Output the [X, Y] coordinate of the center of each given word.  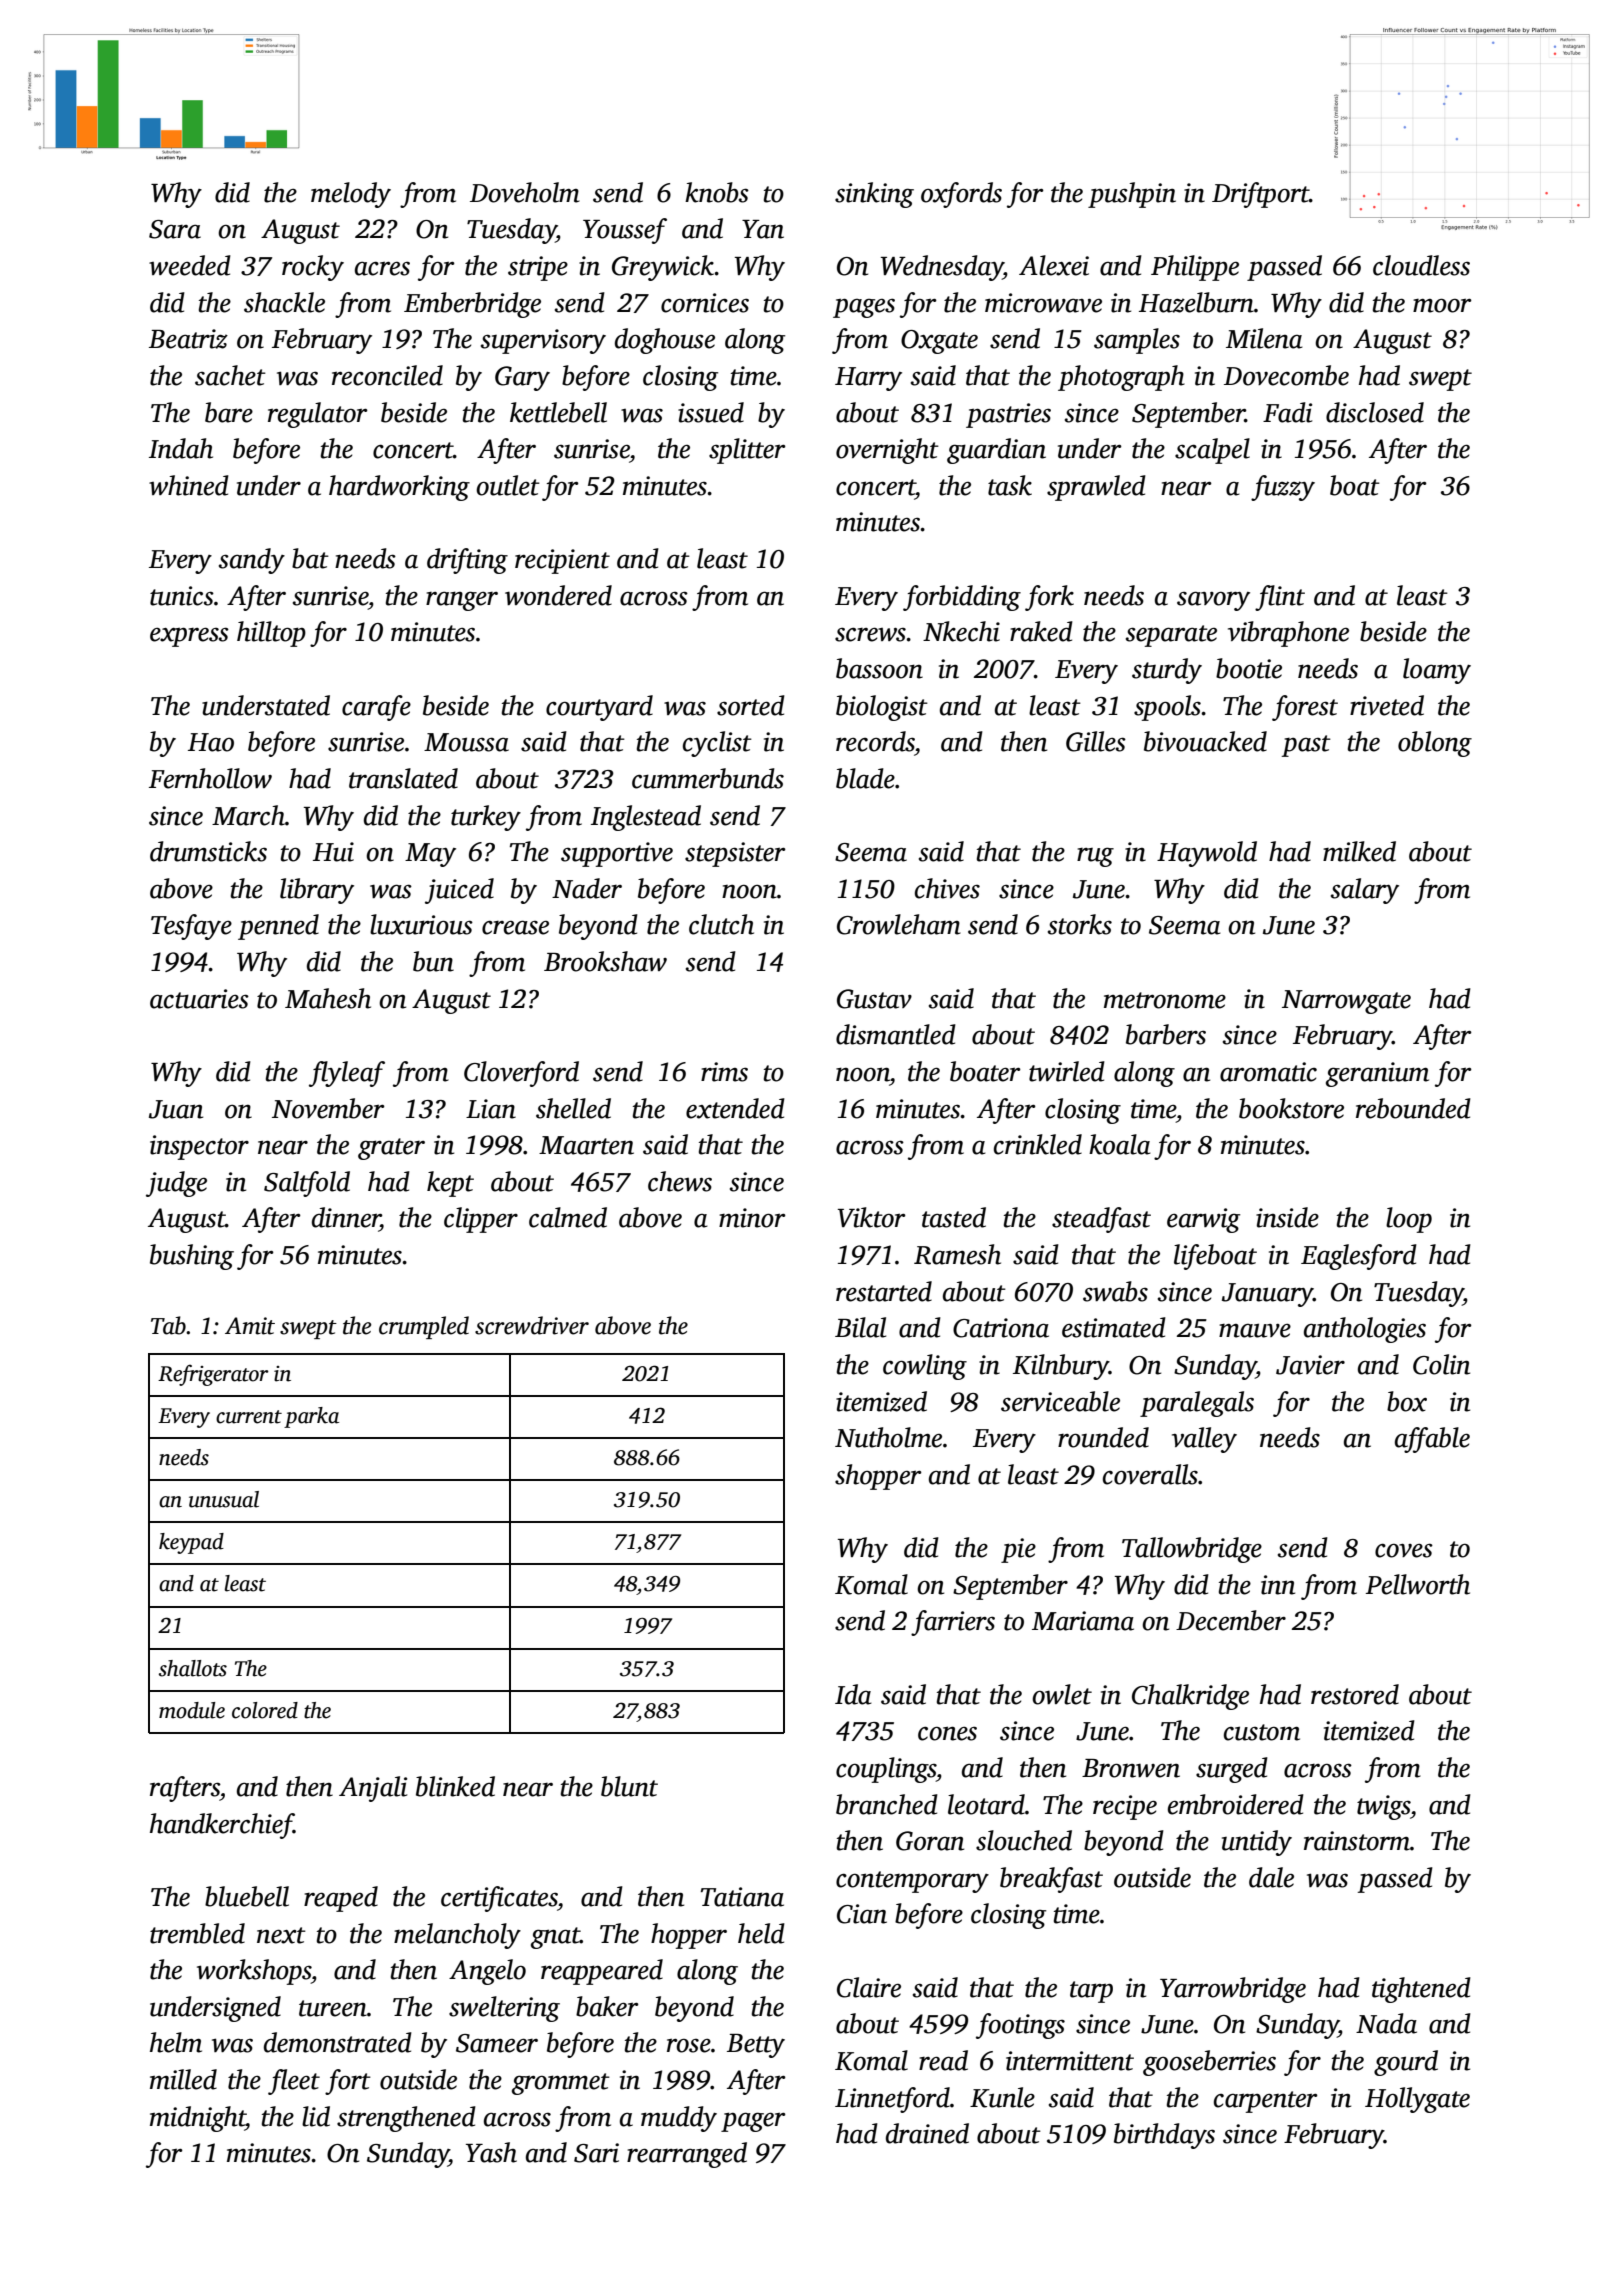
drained [927, 2133]
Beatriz [188, 339]
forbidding [962, 598]
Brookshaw [605, 961]
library [317, 891]
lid [316, 2116]
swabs [1115, 1291]
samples [1137, 341]
